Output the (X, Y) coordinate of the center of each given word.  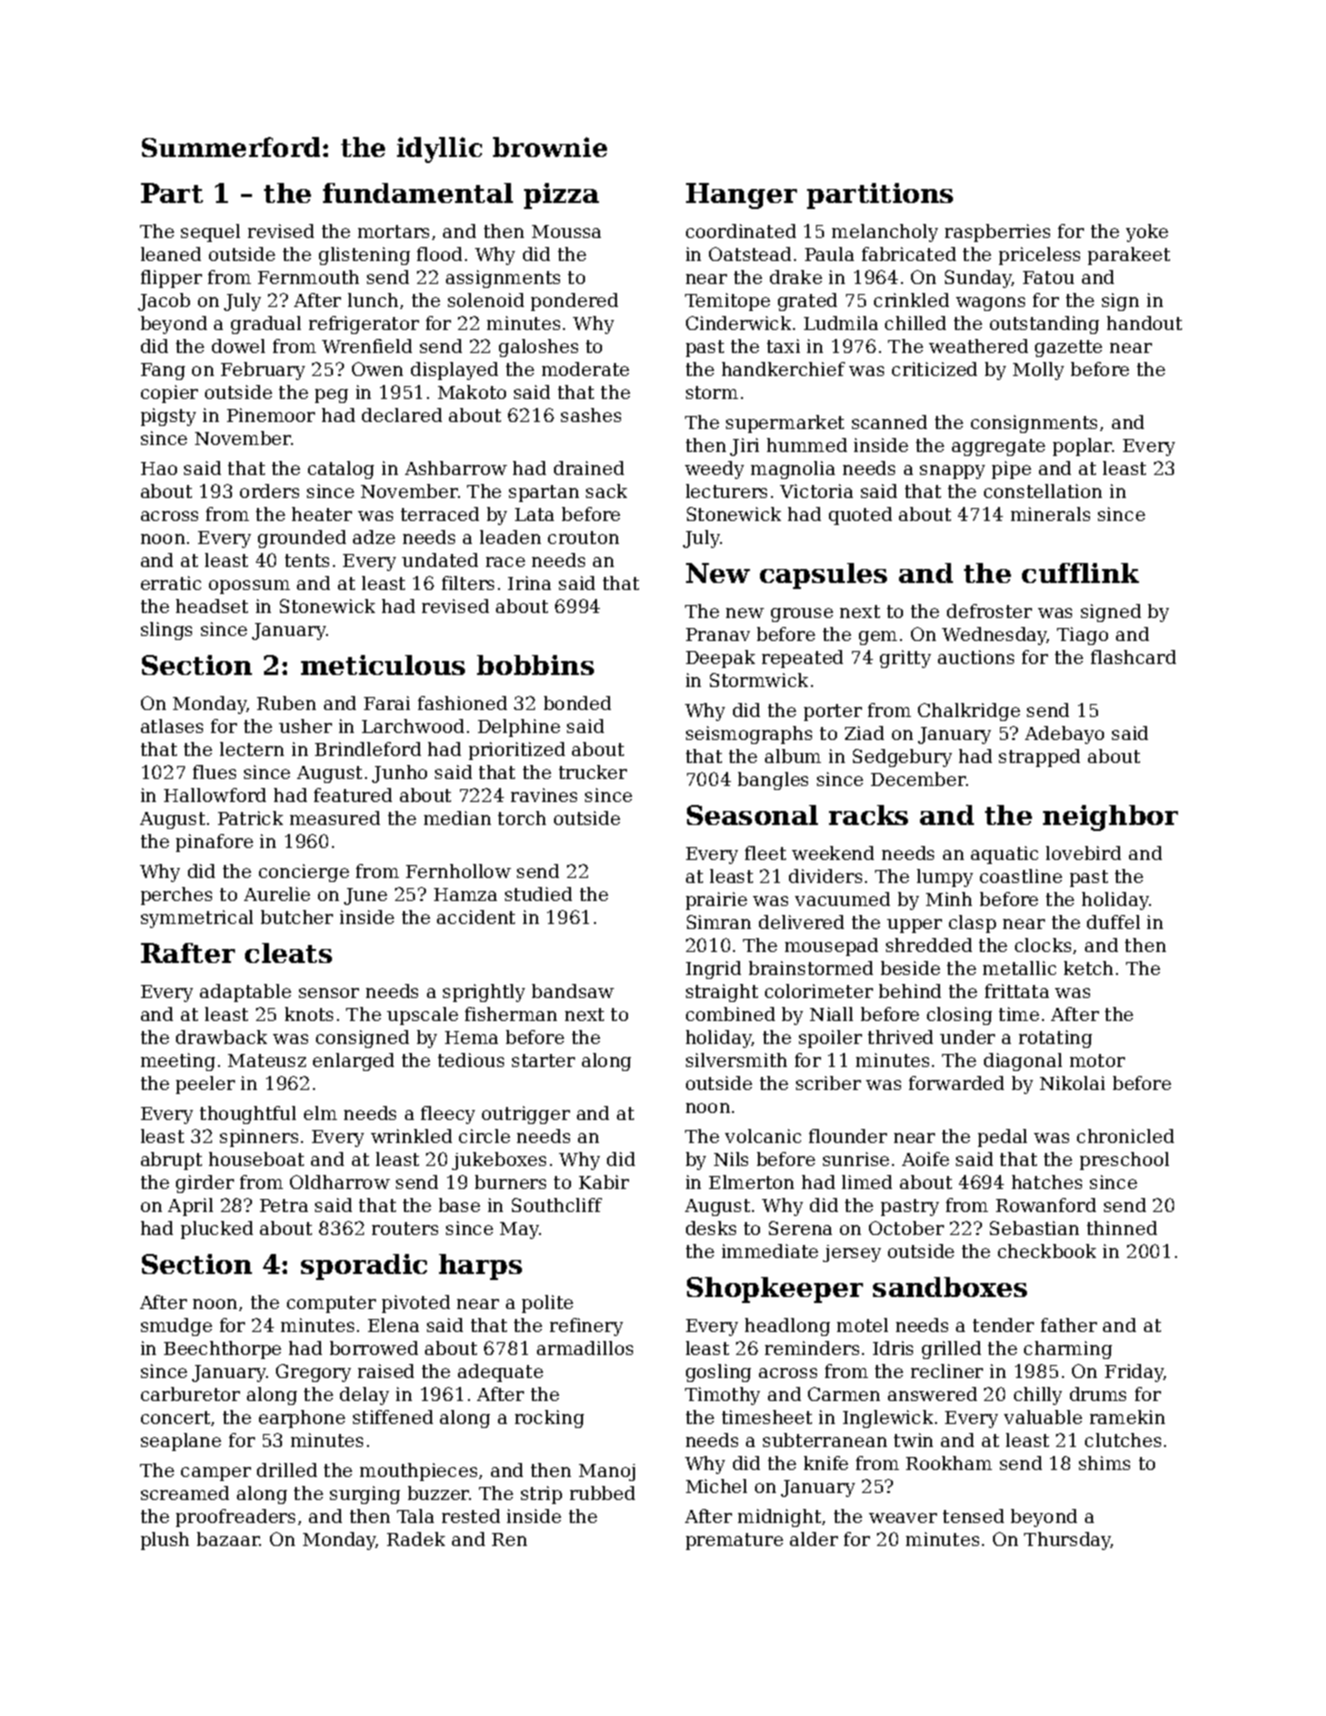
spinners (259, 1138)
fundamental (418, 193)
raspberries (997, 233)
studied (538, 894)
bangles (773, 781)
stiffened (393, 1417)
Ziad (864, 733)
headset (212, 606)
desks (711, 1228)
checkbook (1047, 1251)
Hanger (741, 196)
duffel (1113, 922)
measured (335, 818)
